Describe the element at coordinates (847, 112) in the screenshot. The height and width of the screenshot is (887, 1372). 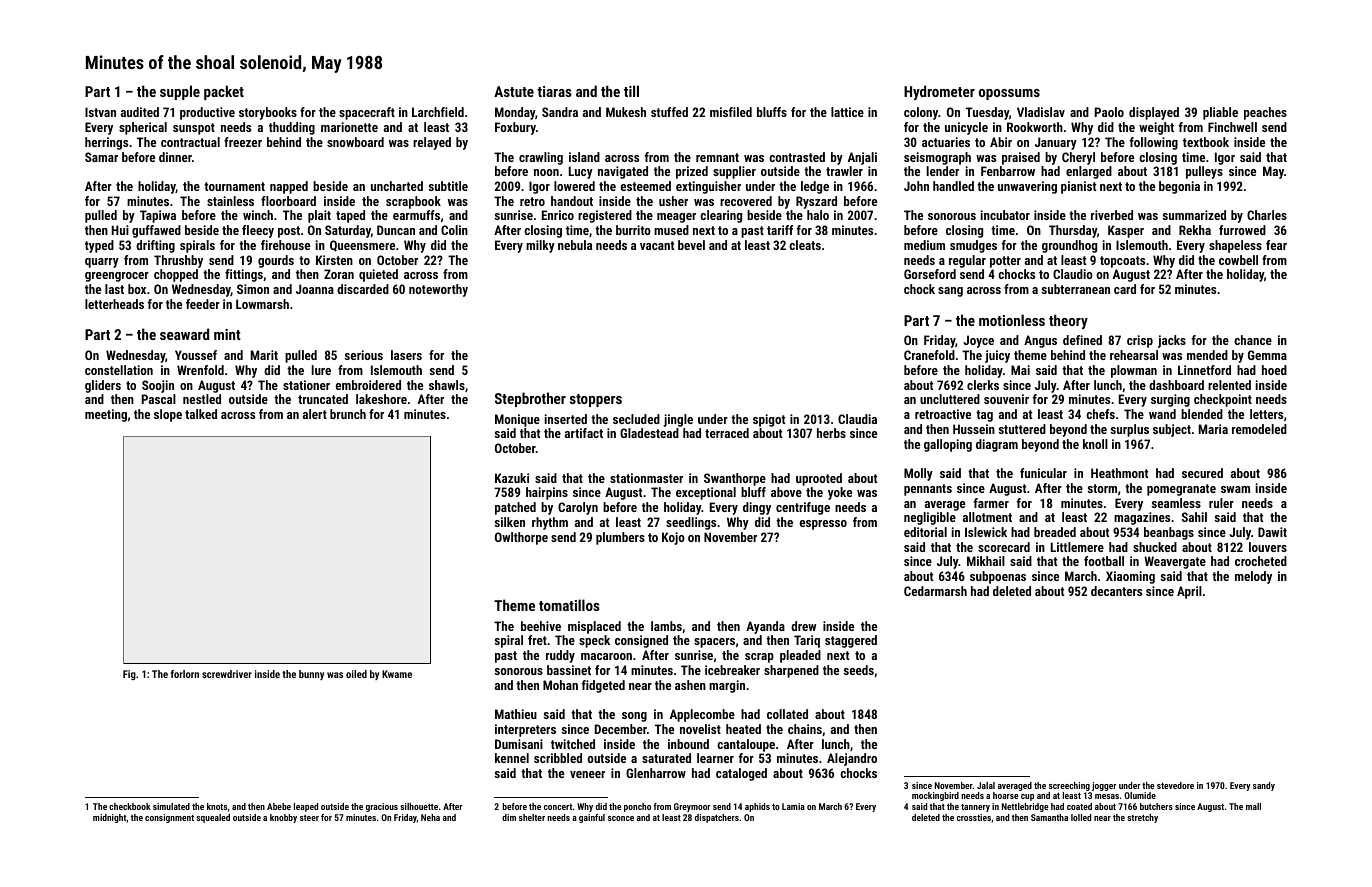
I see `lattice` at that location.
